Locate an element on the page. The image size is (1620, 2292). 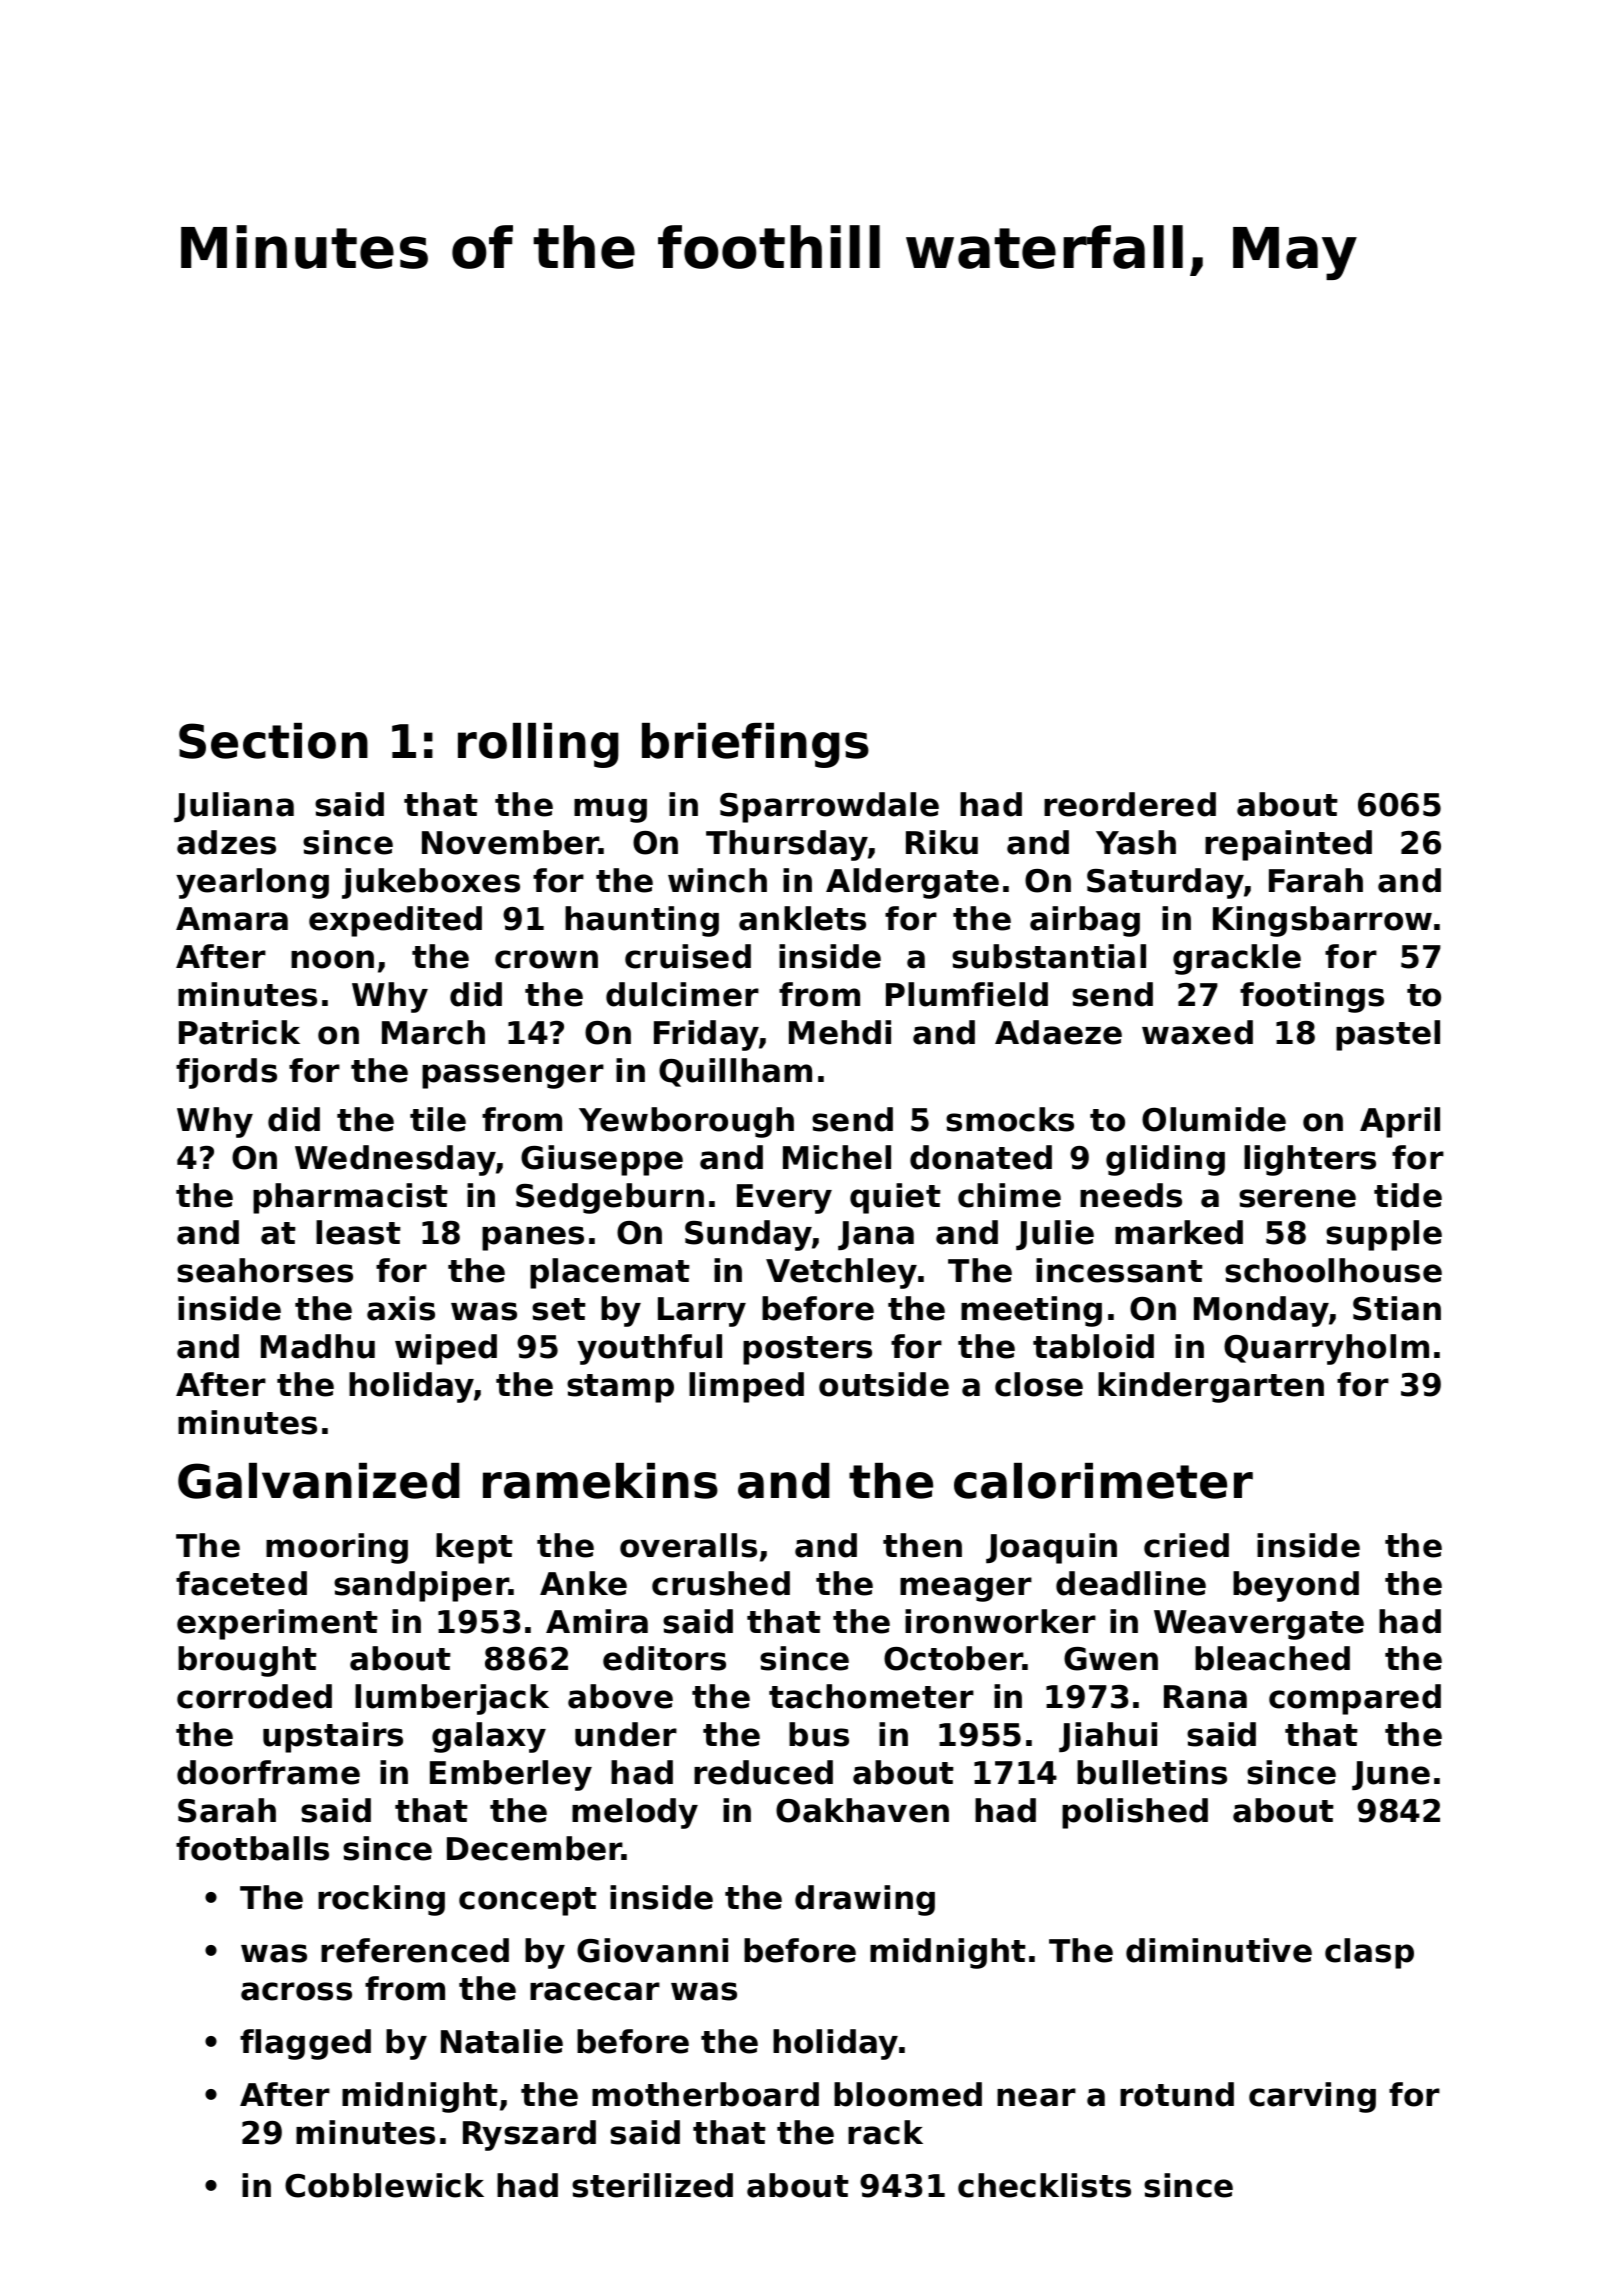
referenced is located at coordinates (415, 1950).
